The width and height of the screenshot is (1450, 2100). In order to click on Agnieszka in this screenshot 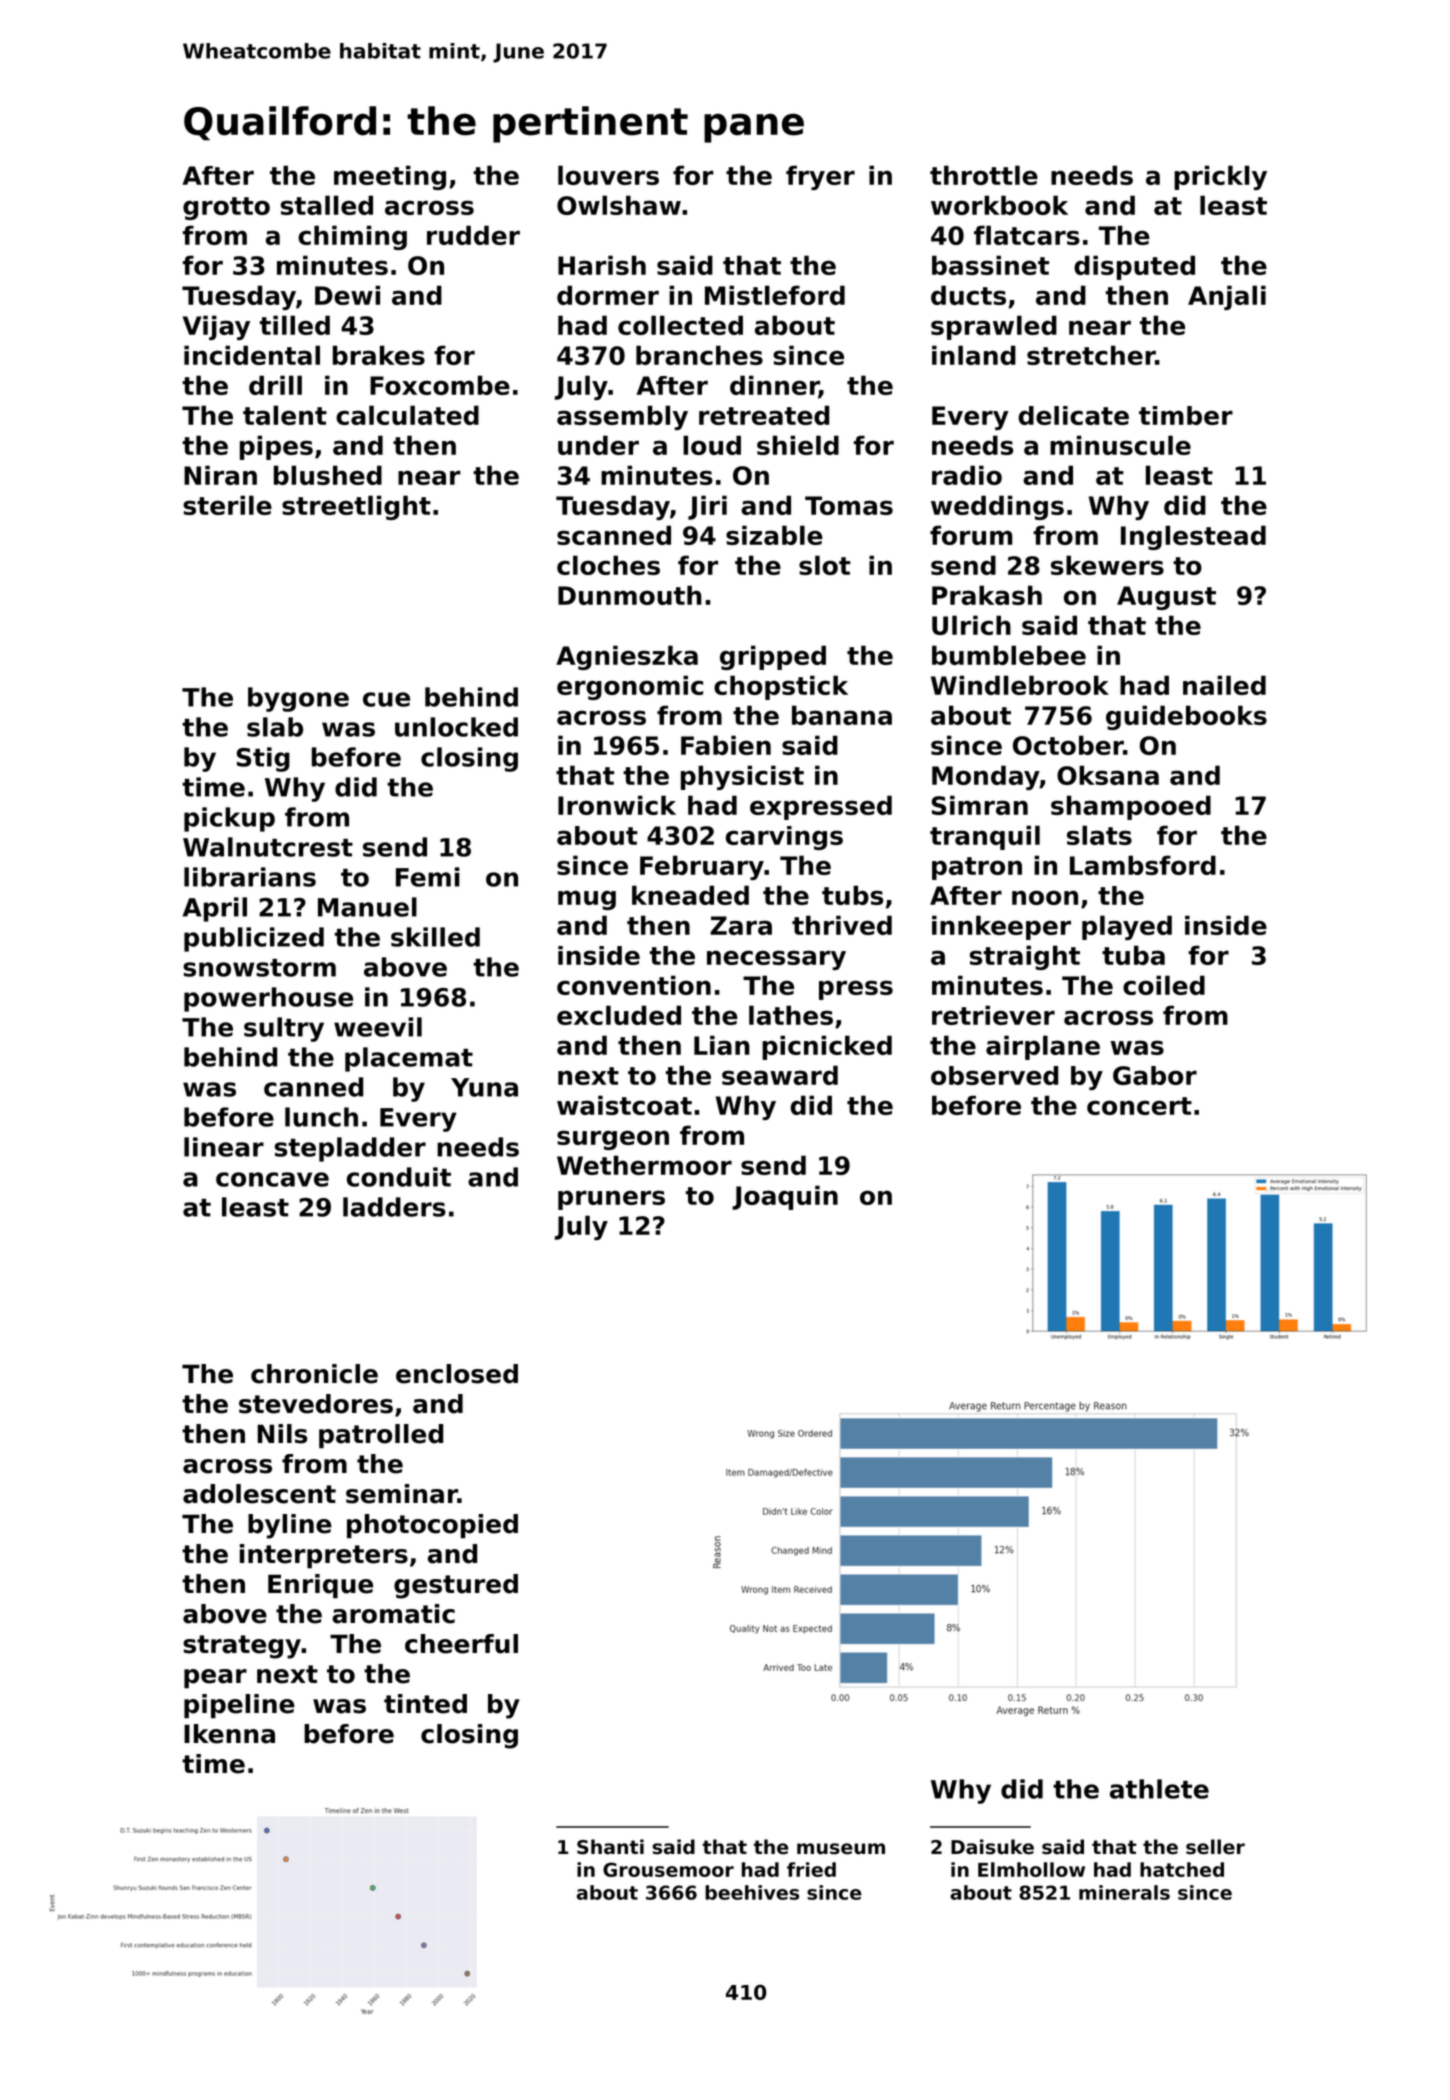, I will do `click(627, 657)`.
